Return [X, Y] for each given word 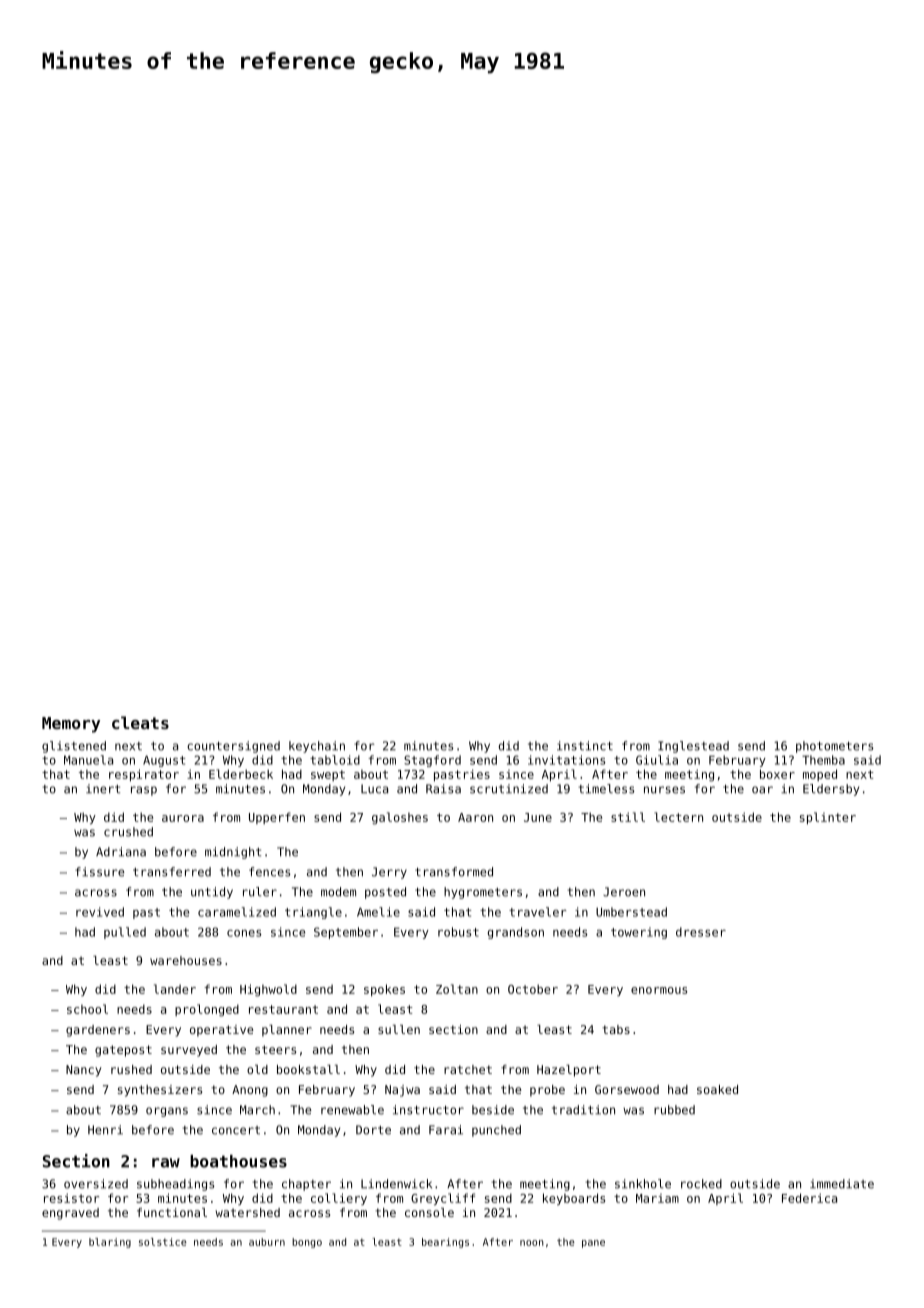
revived [100, 912]
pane [593, 1244]
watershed [247, 1212]
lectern [678, 817]
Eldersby [831, 790]
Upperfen [277, 818]
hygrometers [483, 893]
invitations [567, 760]
